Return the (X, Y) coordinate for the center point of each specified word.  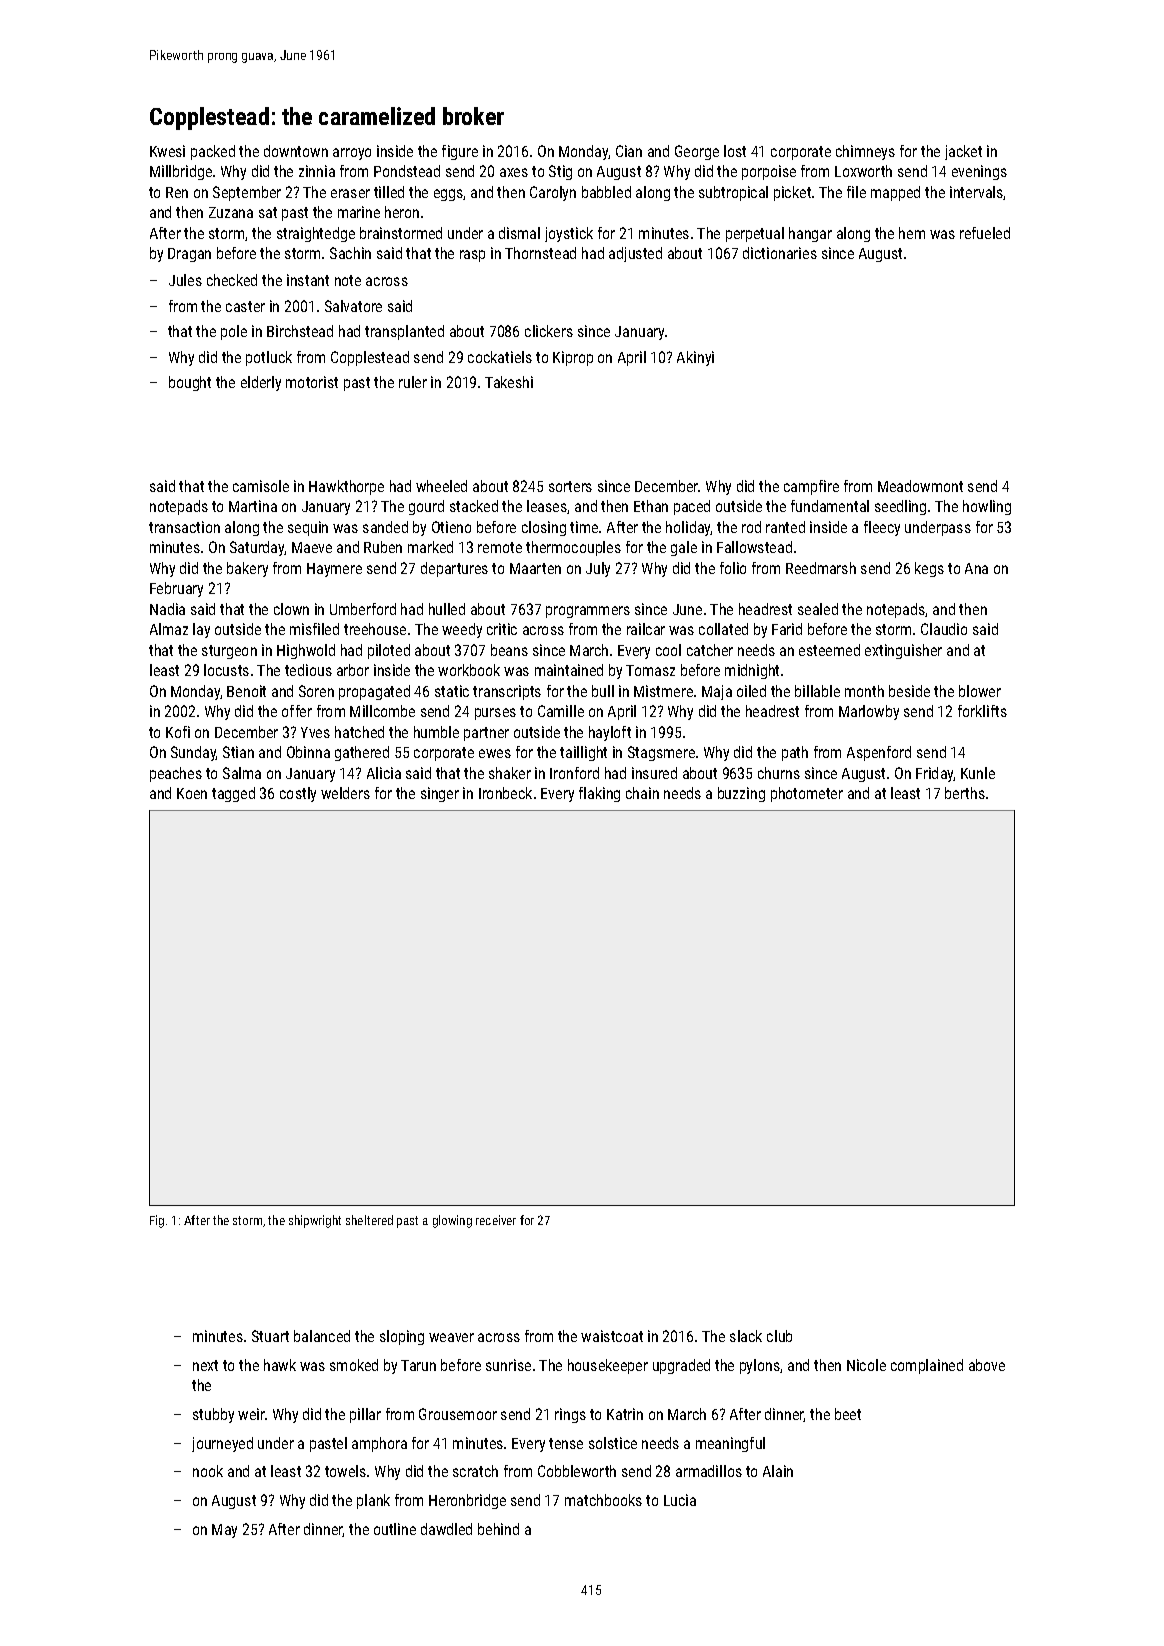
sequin (308, 528)
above (987, 1365)
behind (498, 1529)
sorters (570, 486)
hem (912, 233)
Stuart (270, 1336)
